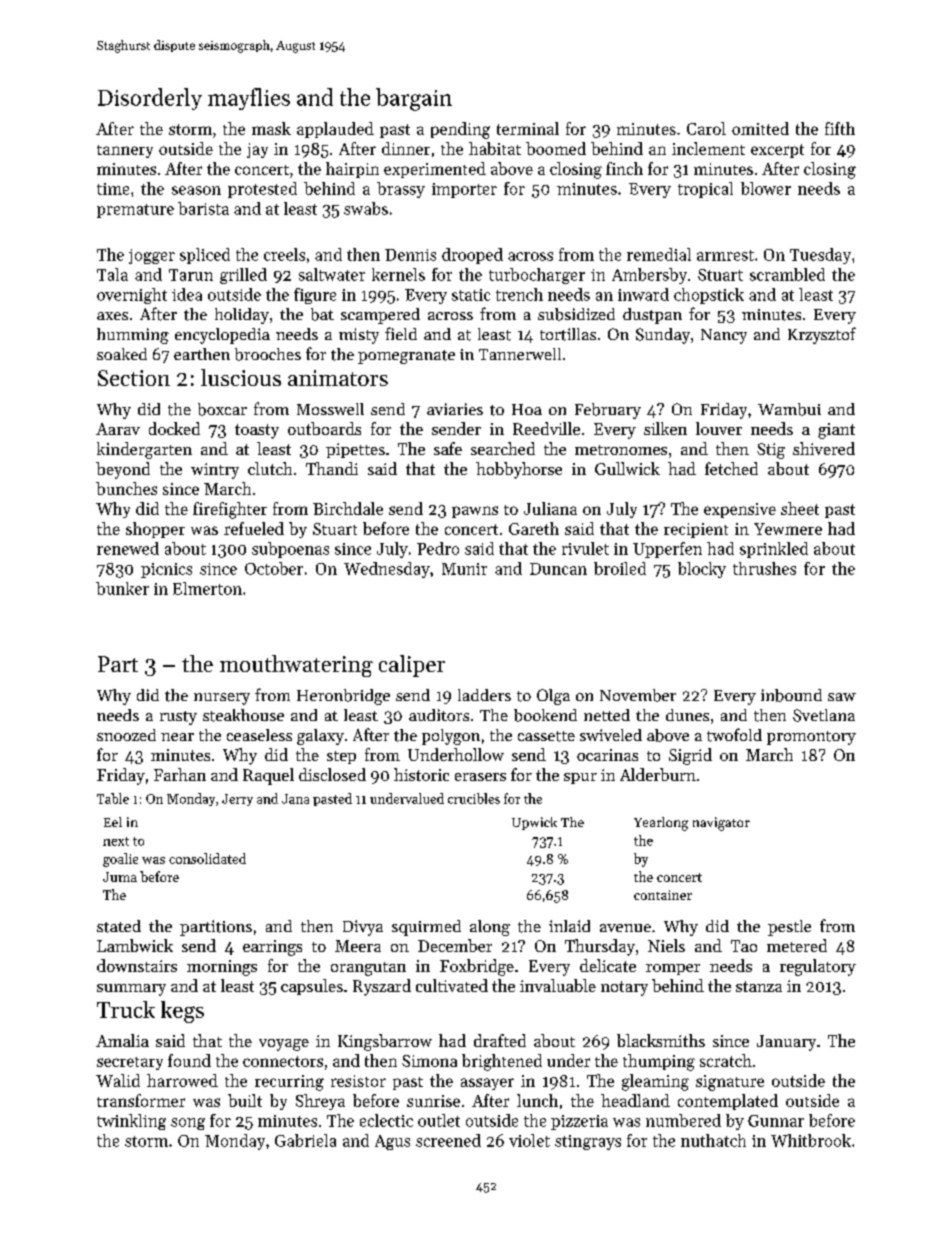  I want to click on bargain, so click(414, 99).
